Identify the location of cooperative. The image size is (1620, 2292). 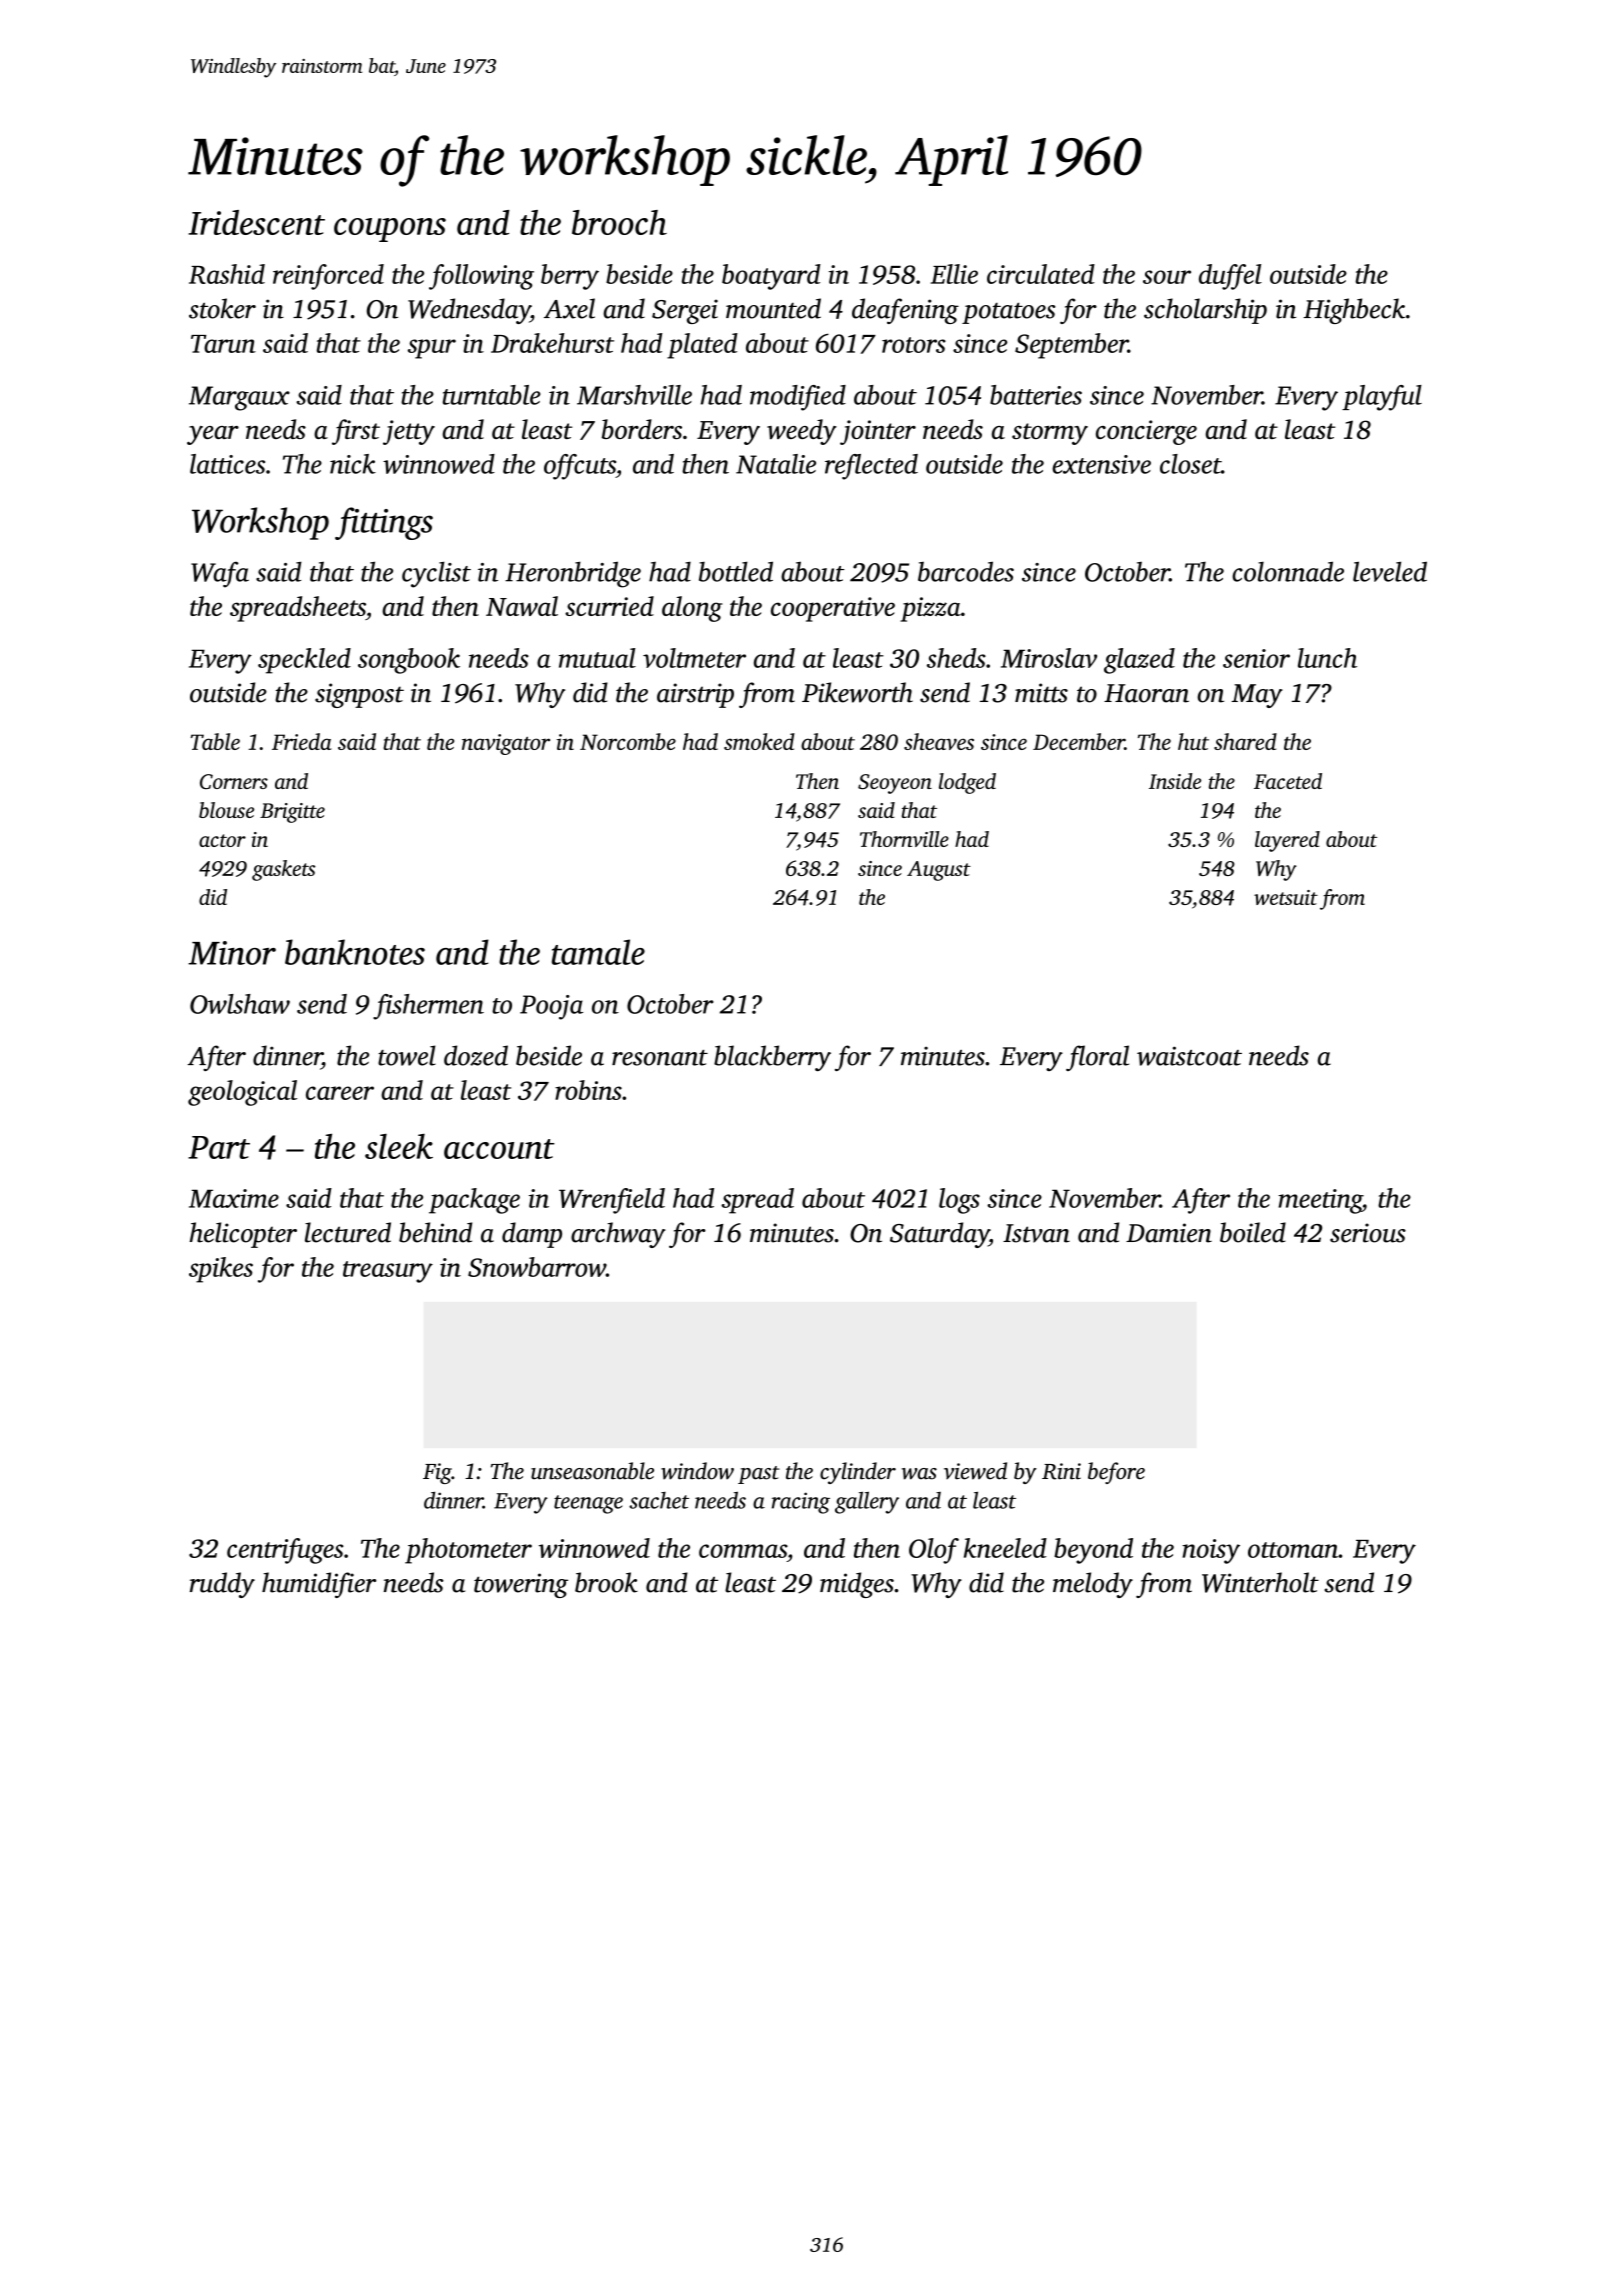
(833, 609).
